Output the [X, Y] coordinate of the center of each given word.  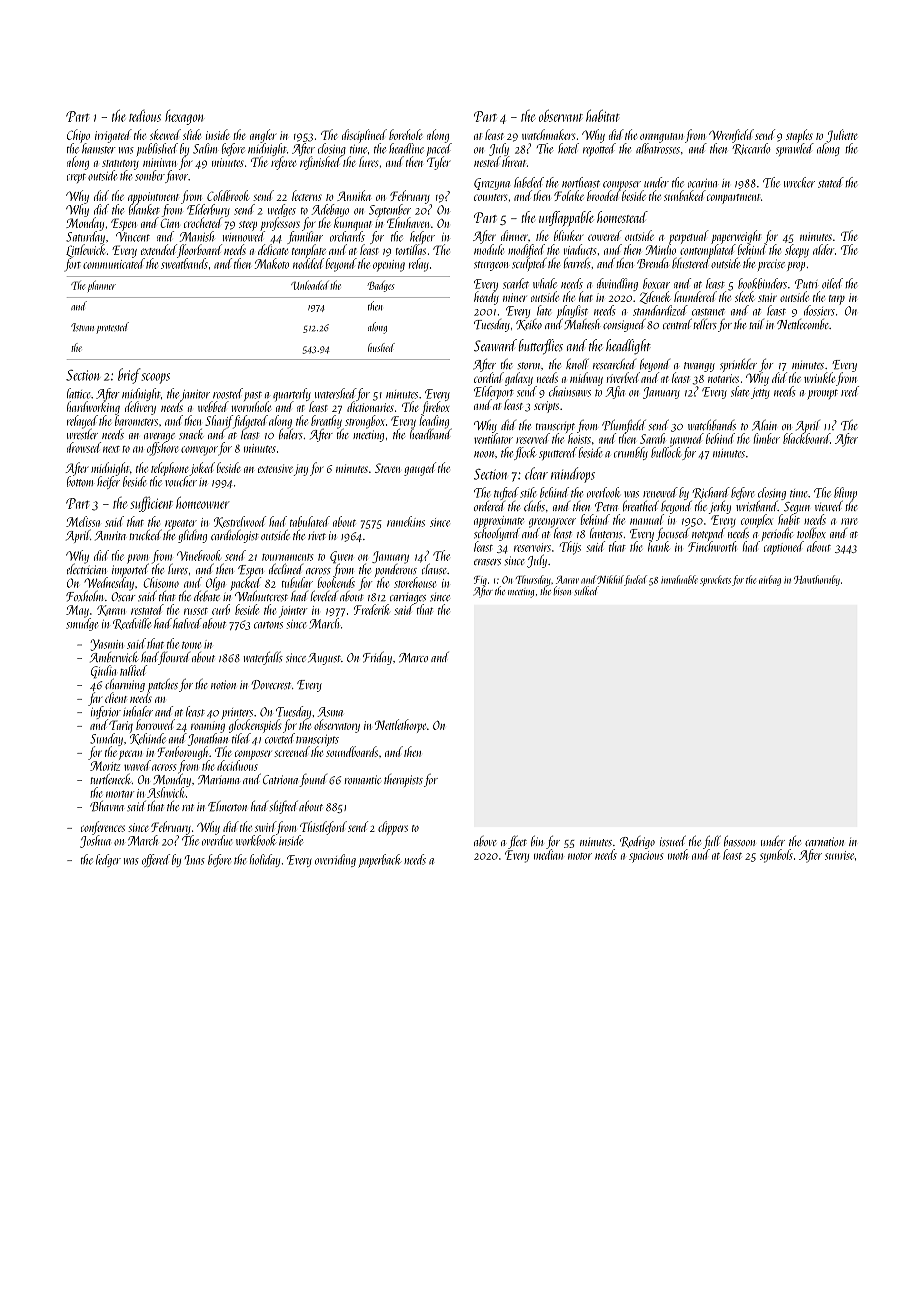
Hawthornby [817, 580]
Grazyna [492, 184]
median [548, 854]
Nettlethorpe [400, 726]
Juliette [842, 136]
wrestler [82, 434]
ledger [108, 860]
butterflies [541, 347]
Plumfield [624, 426]
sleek [744, 296]
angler [263, 136]
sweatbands [184, 263]
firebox [435, 408]
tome [191, 645]
